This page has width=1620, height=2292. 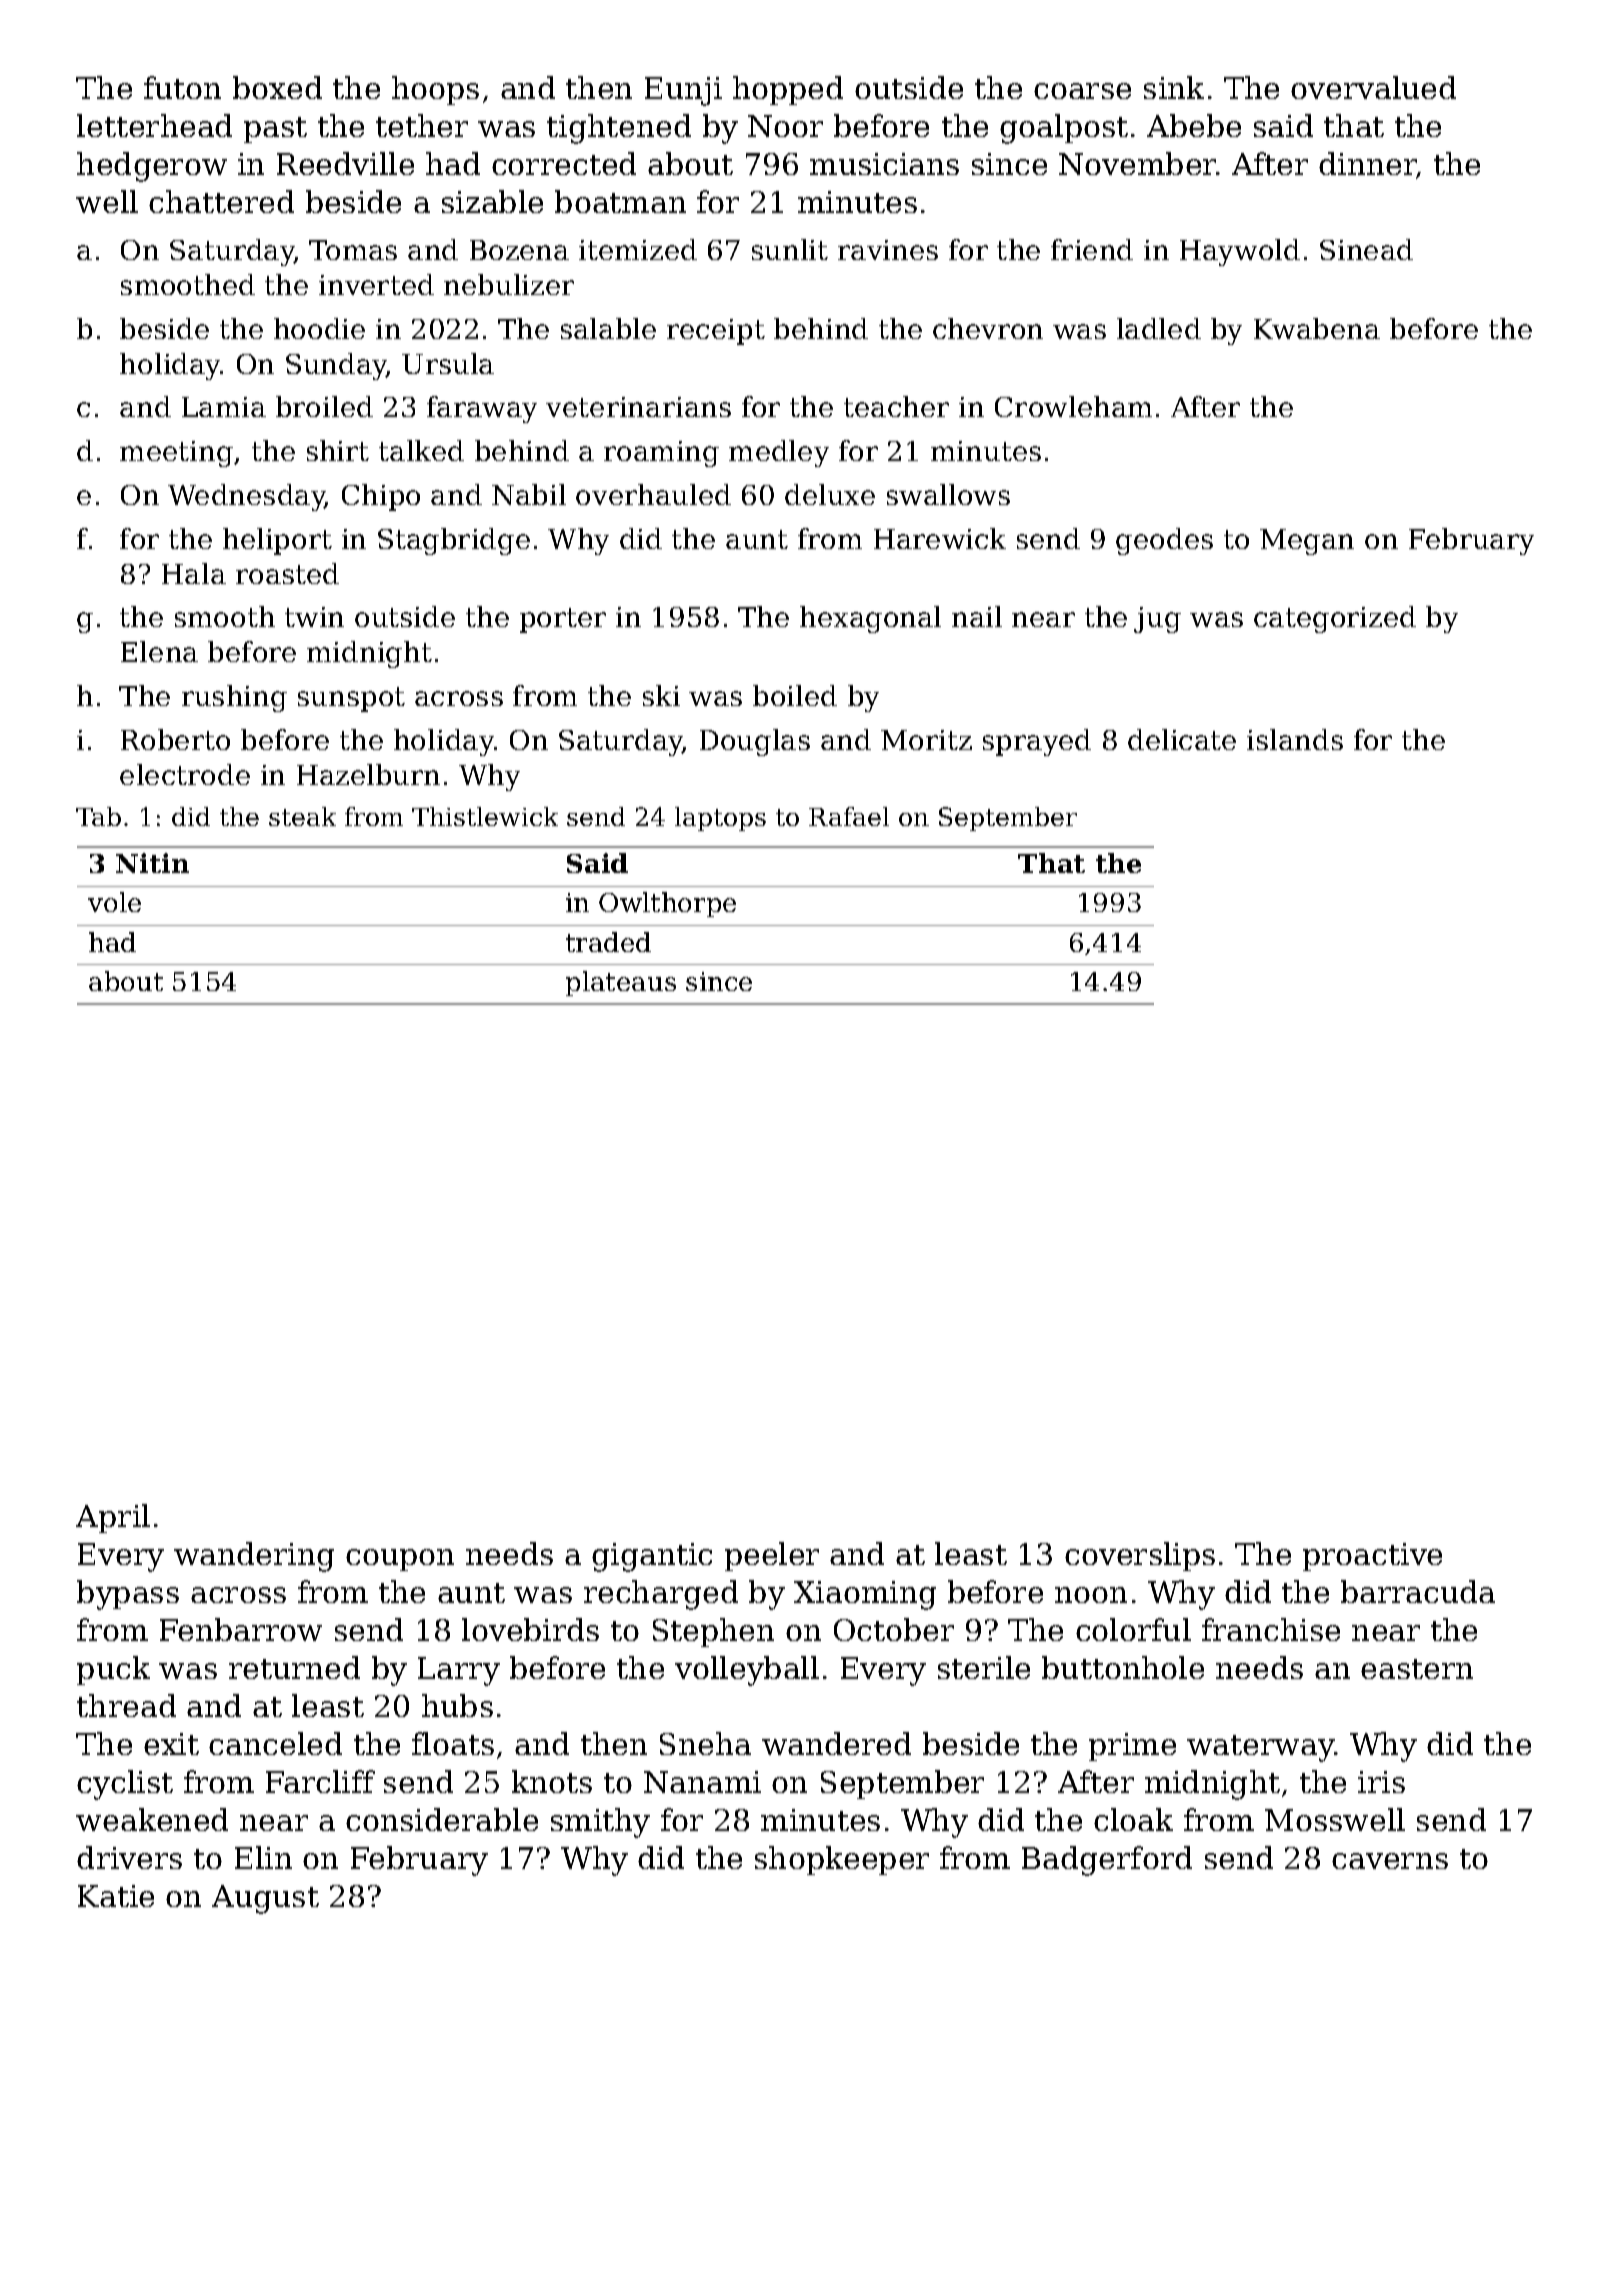 I want to click on shopkeeper, so click(x=842, y=1860).
